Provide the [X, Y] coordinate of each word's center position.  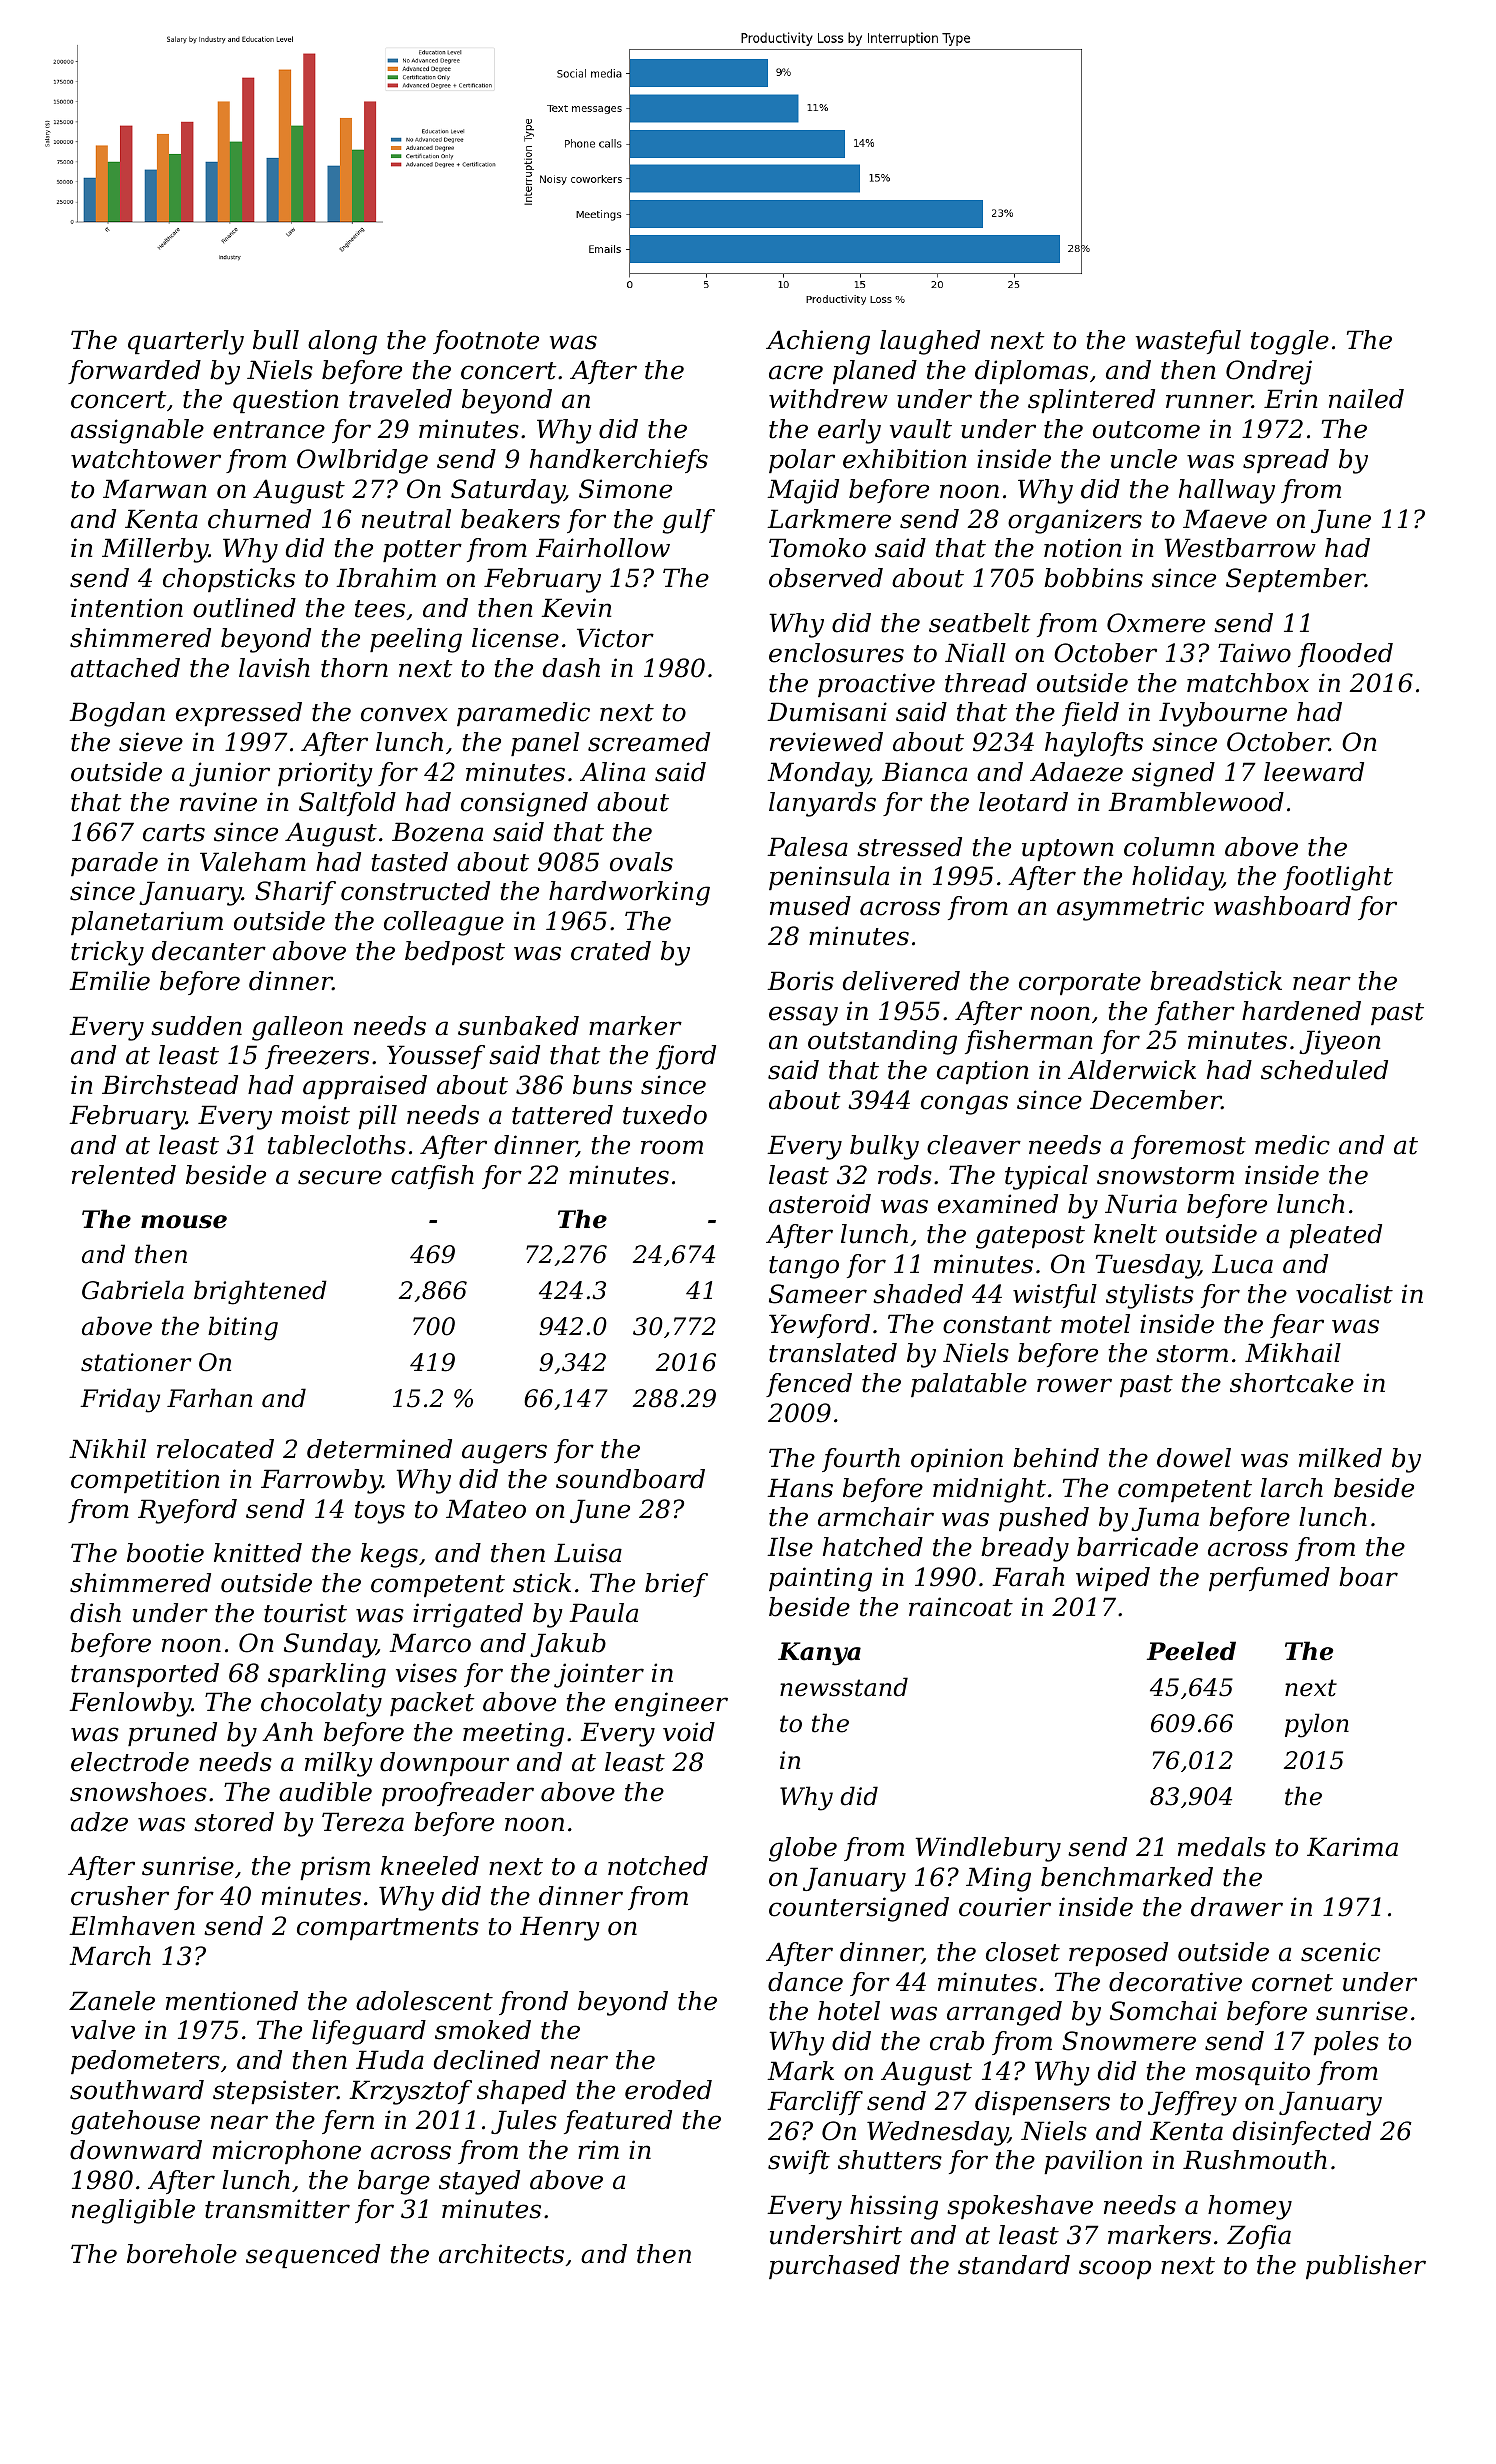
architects [501, 2254]
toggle [1290, 342]
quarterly [186, 342]
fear [1297, 1326]
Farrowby [321, 1481]
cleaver [974, 1145]
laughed [930, 342]
